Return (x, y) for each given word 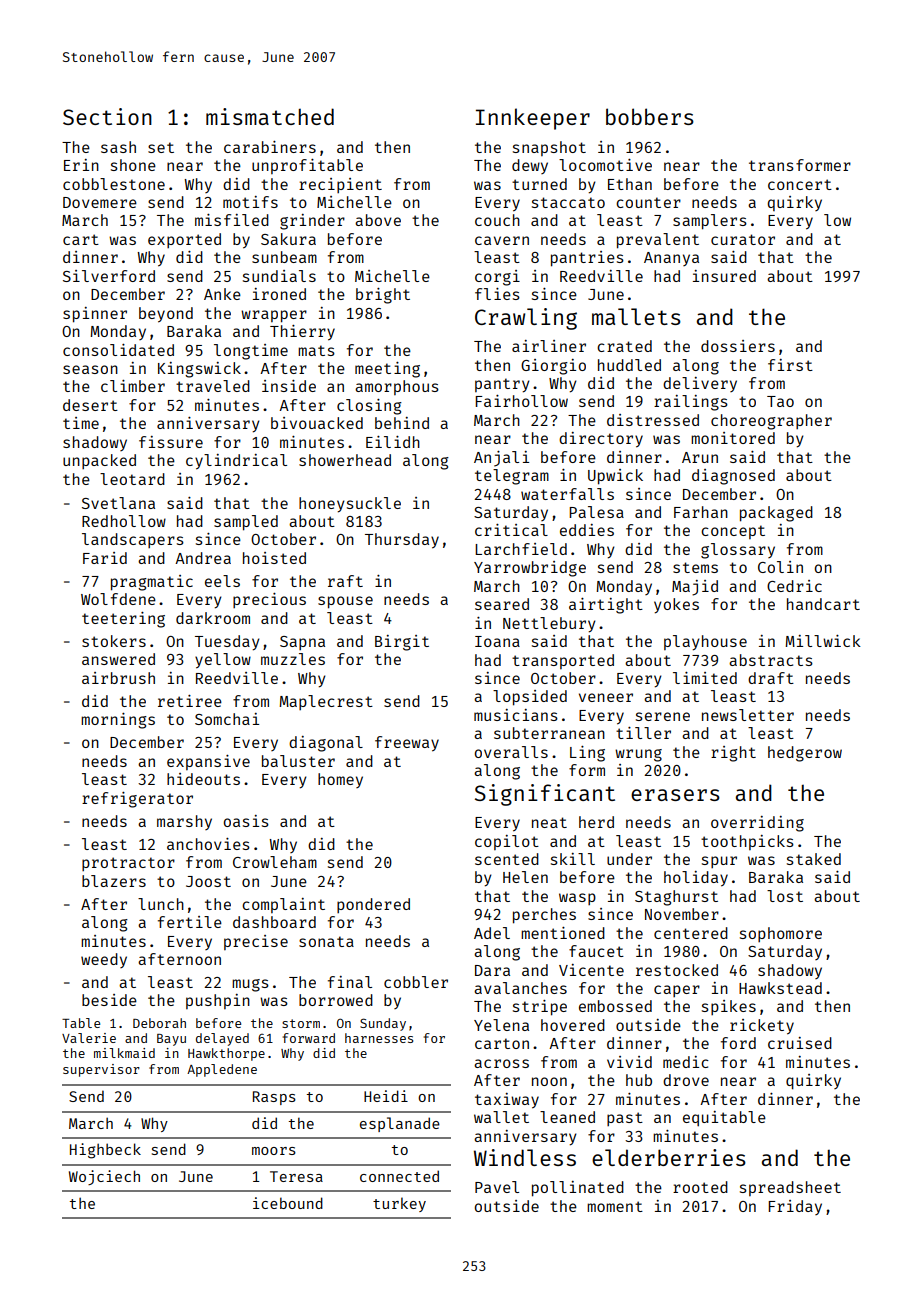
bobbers (650, 116)
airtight (606, 606)
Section (107, 116)
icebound (288, 1203)
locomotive (605, 165)
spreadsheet (790, 1188)
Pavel (497, 1187)
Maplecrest (326, 702)
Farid (105, 558)
